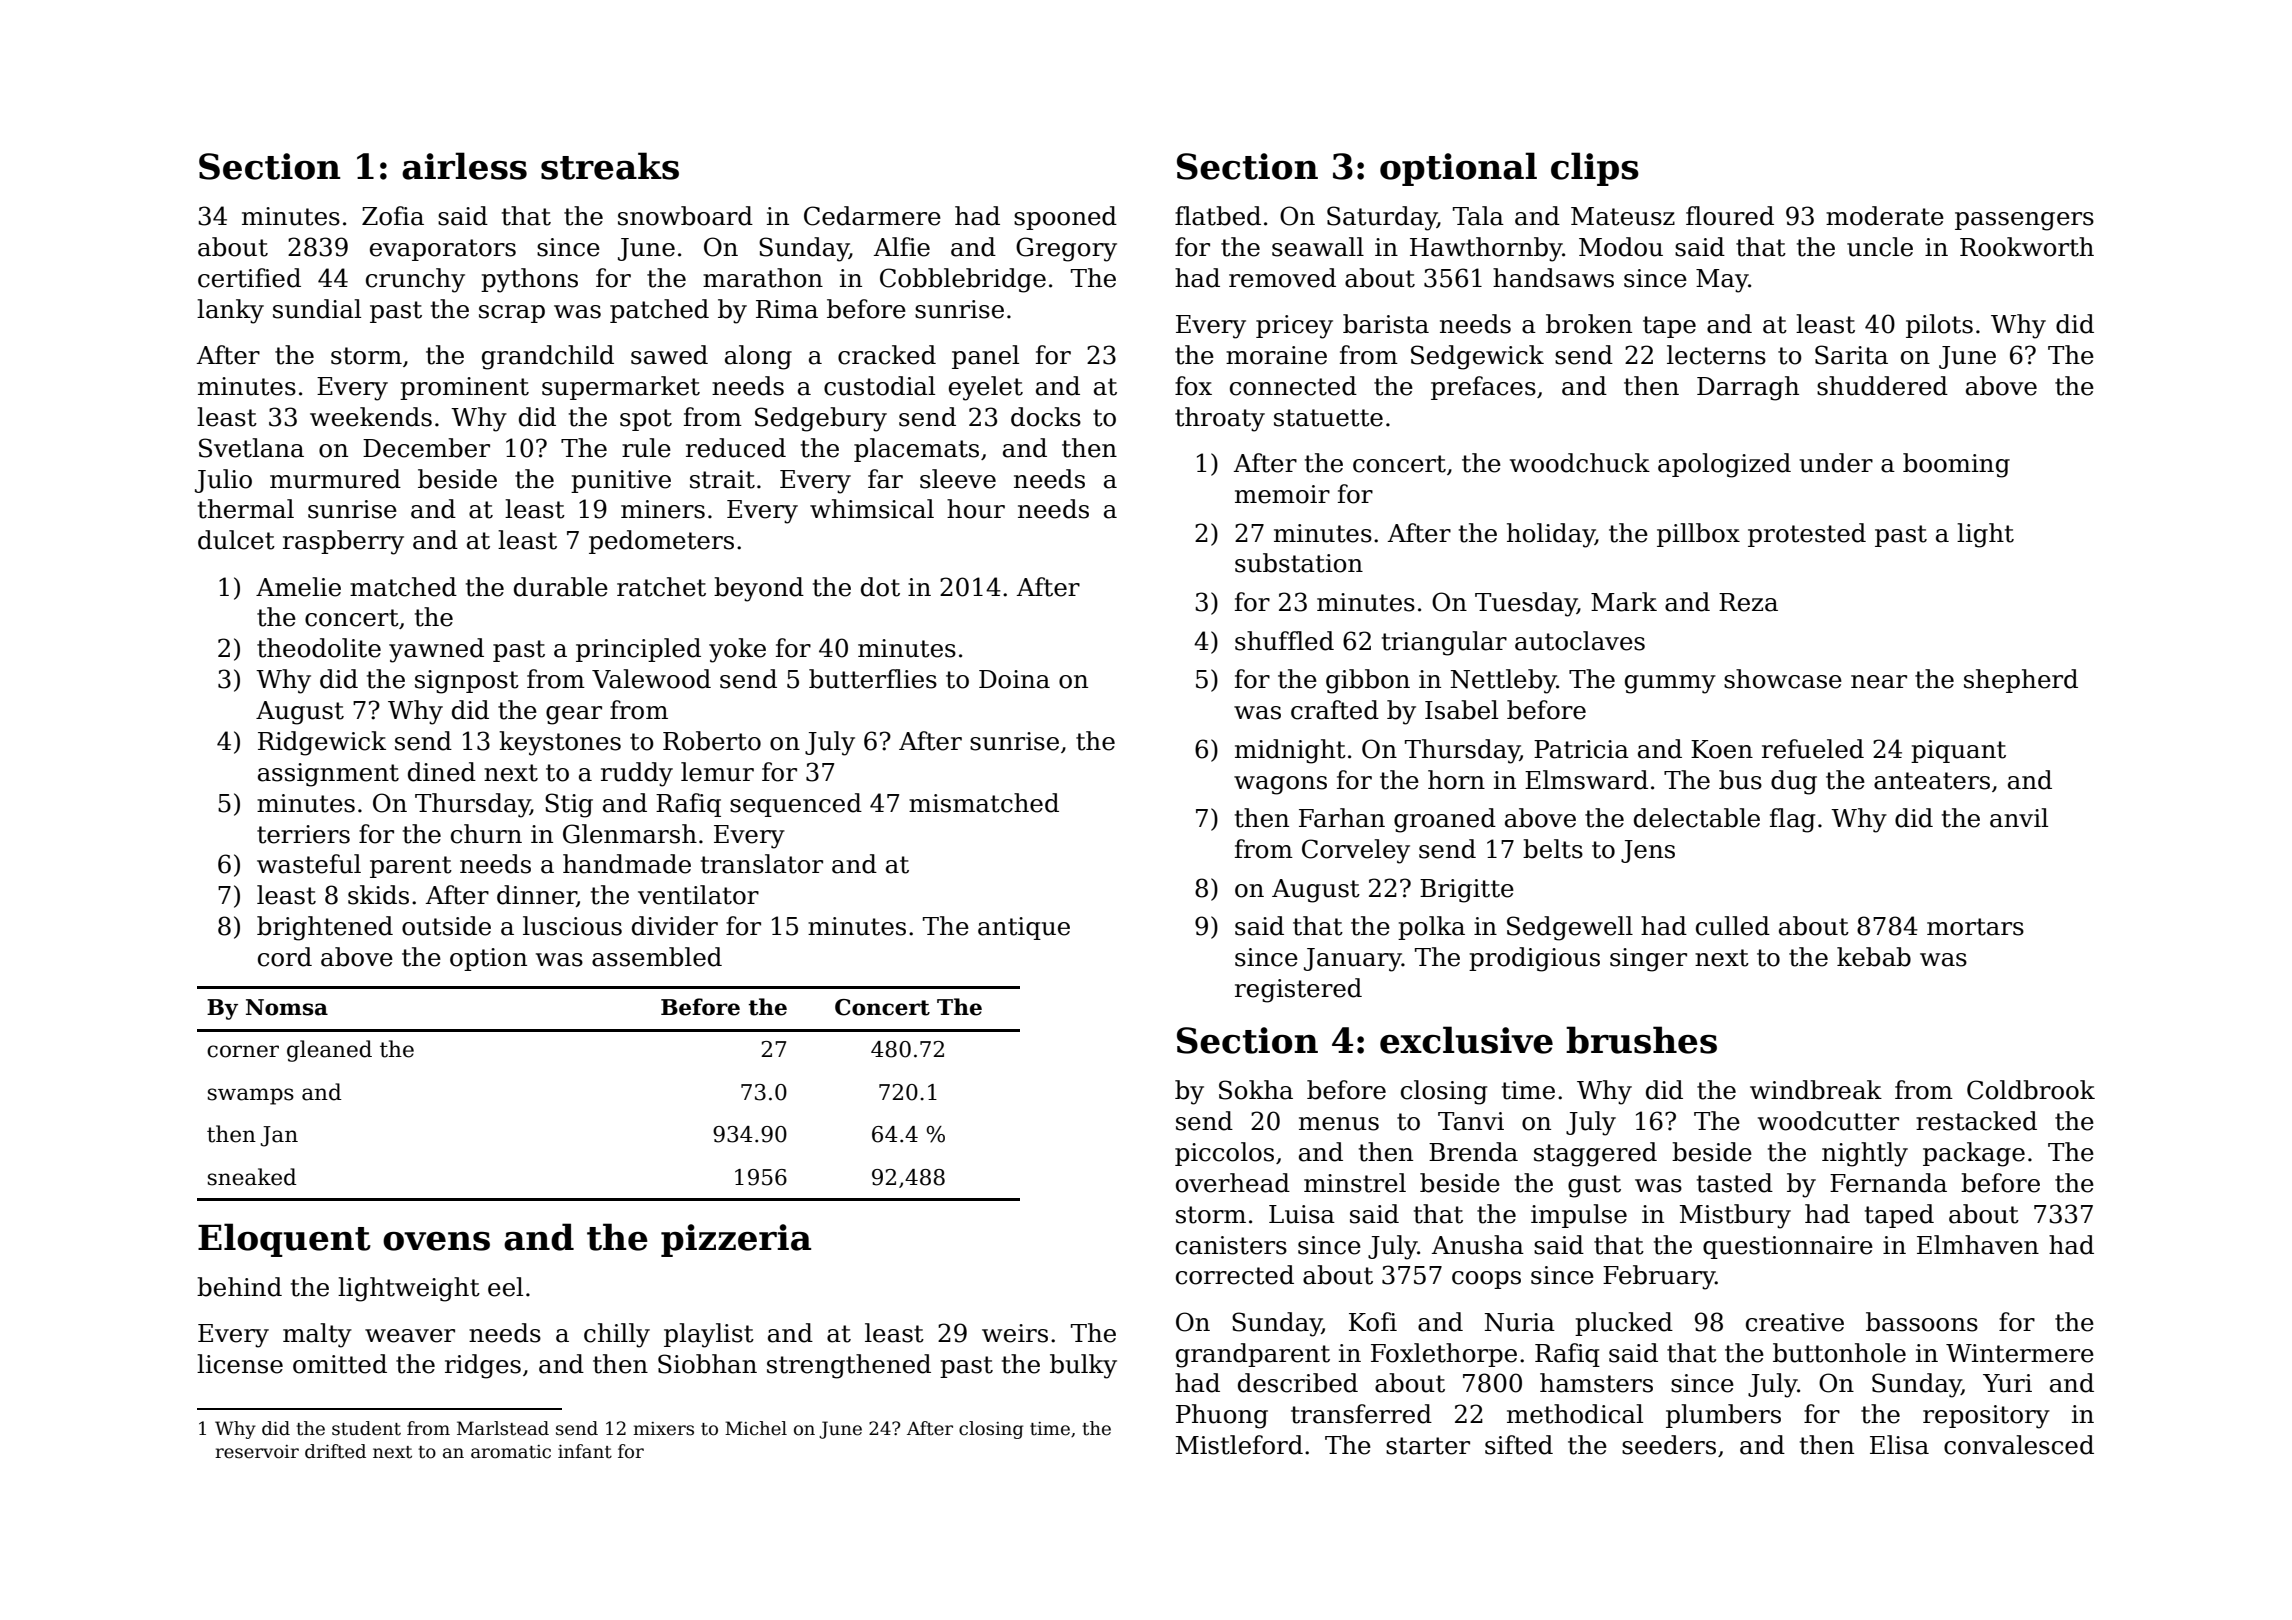  What do you see at coordinates (610, 166) in the screenshot?
I see `streaks` at bounding box center [610, 166].
